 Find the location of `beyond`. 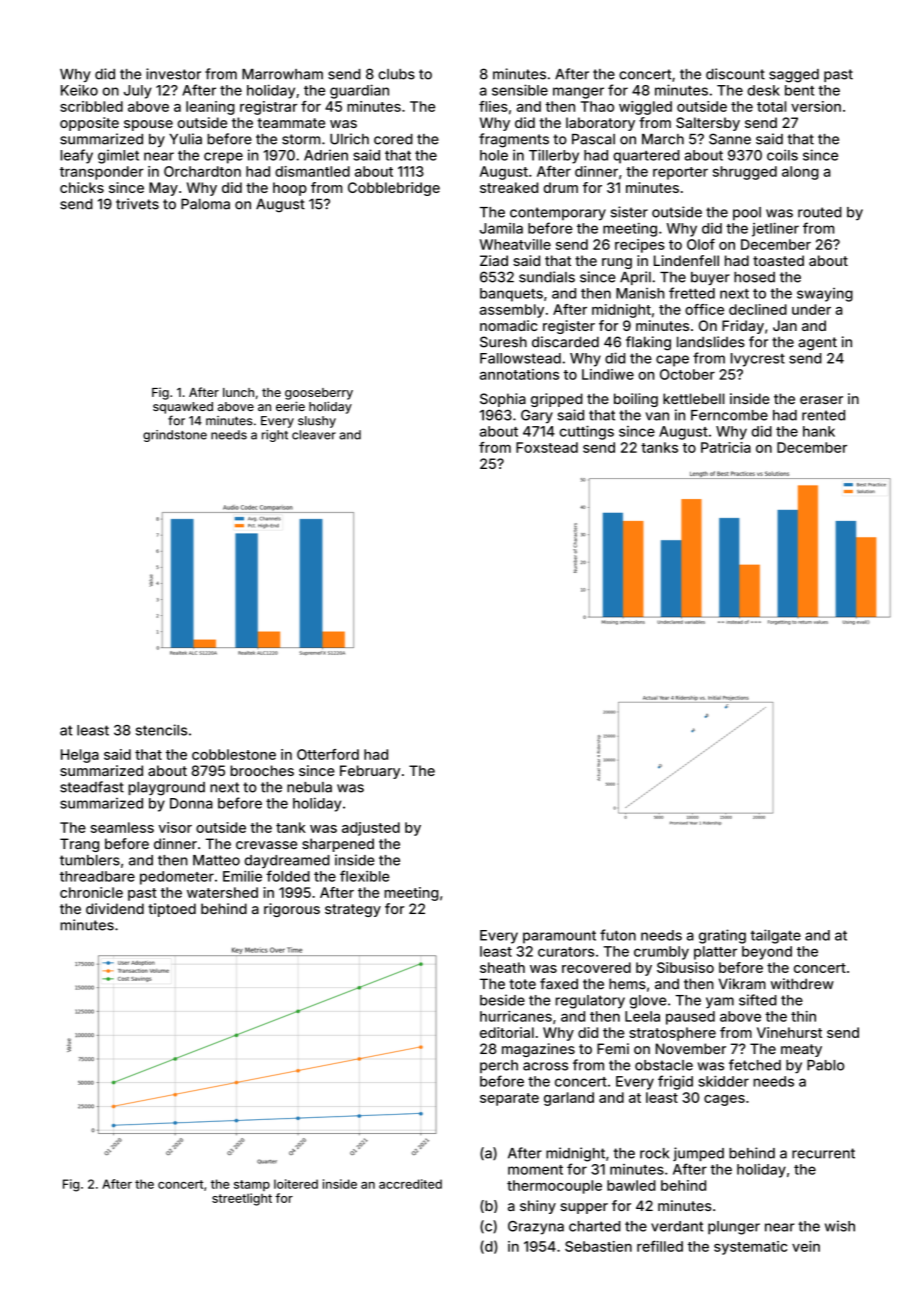

beyond is located at coordinates (767, 953).
